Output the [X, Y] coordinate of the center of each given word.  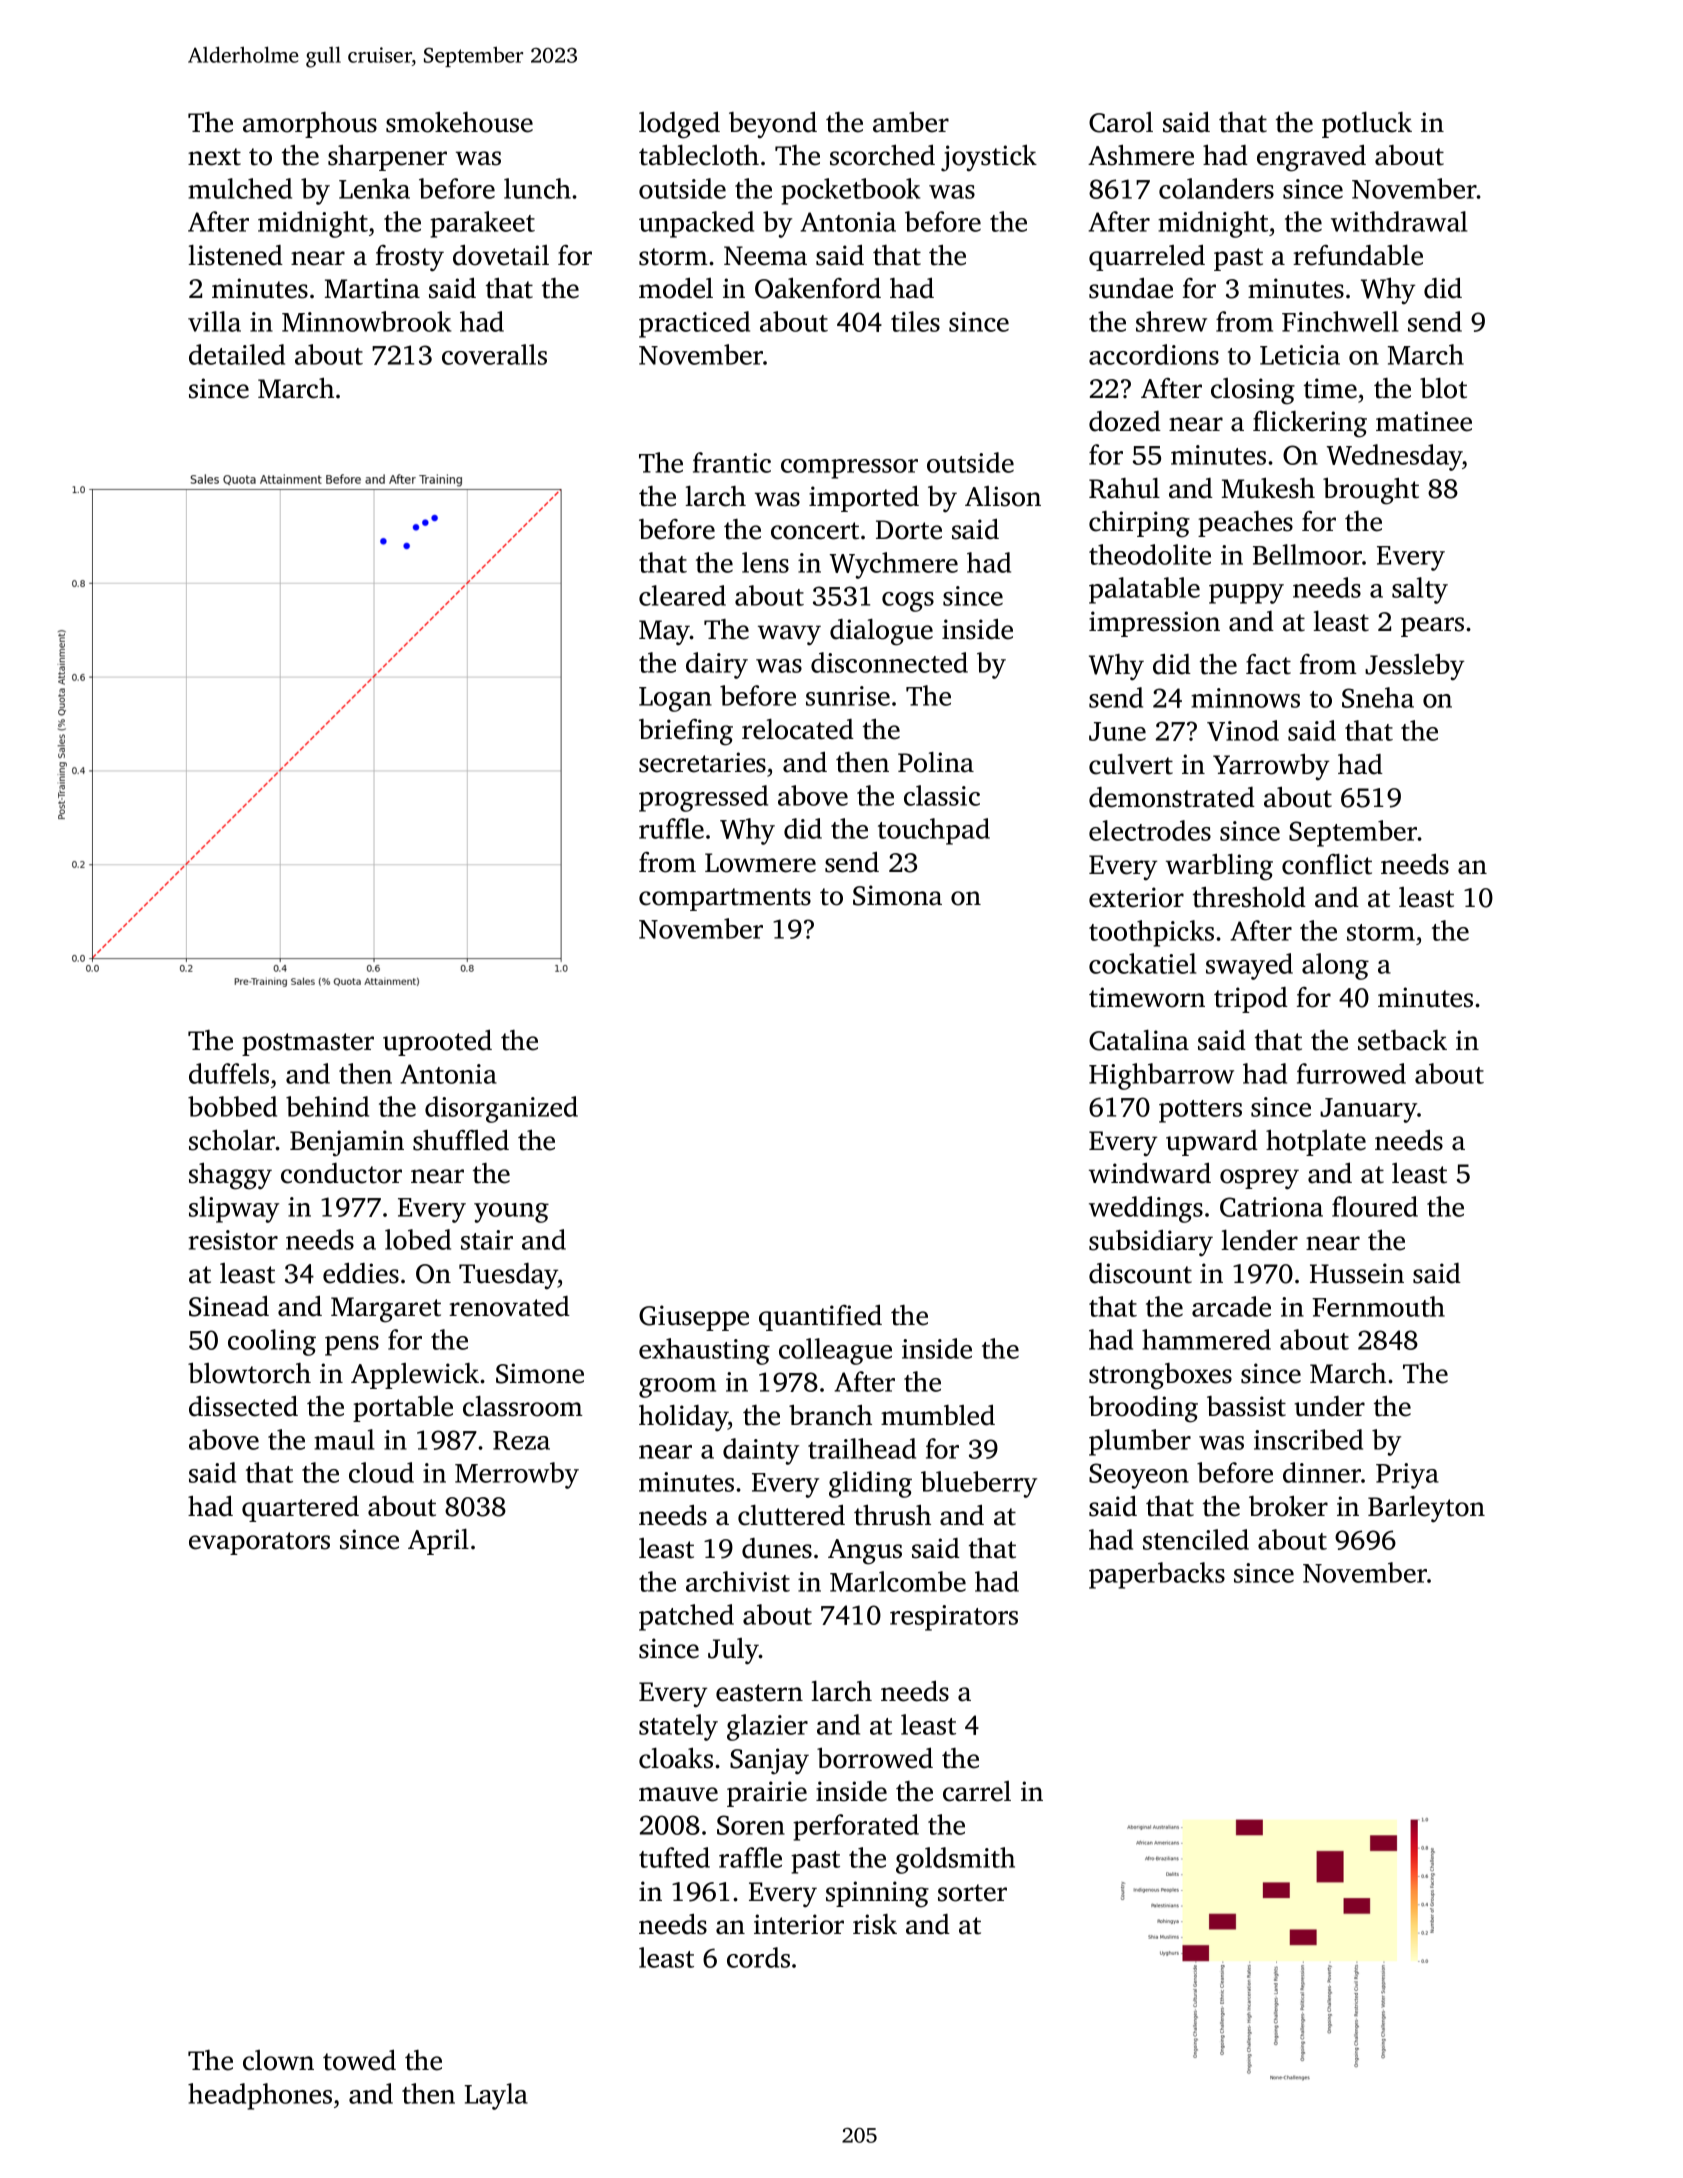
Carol [1121, 122]
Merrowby [517, 1475]
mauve [678, 1794]
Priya [1407, 1476]
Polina [936, 762]
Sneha [1378, 697]
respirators [954, 1618]
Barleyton [1426, 1509]
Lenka [374, 188]
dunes [777, 1548]
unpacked [696, 224]
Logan [675, 699]
